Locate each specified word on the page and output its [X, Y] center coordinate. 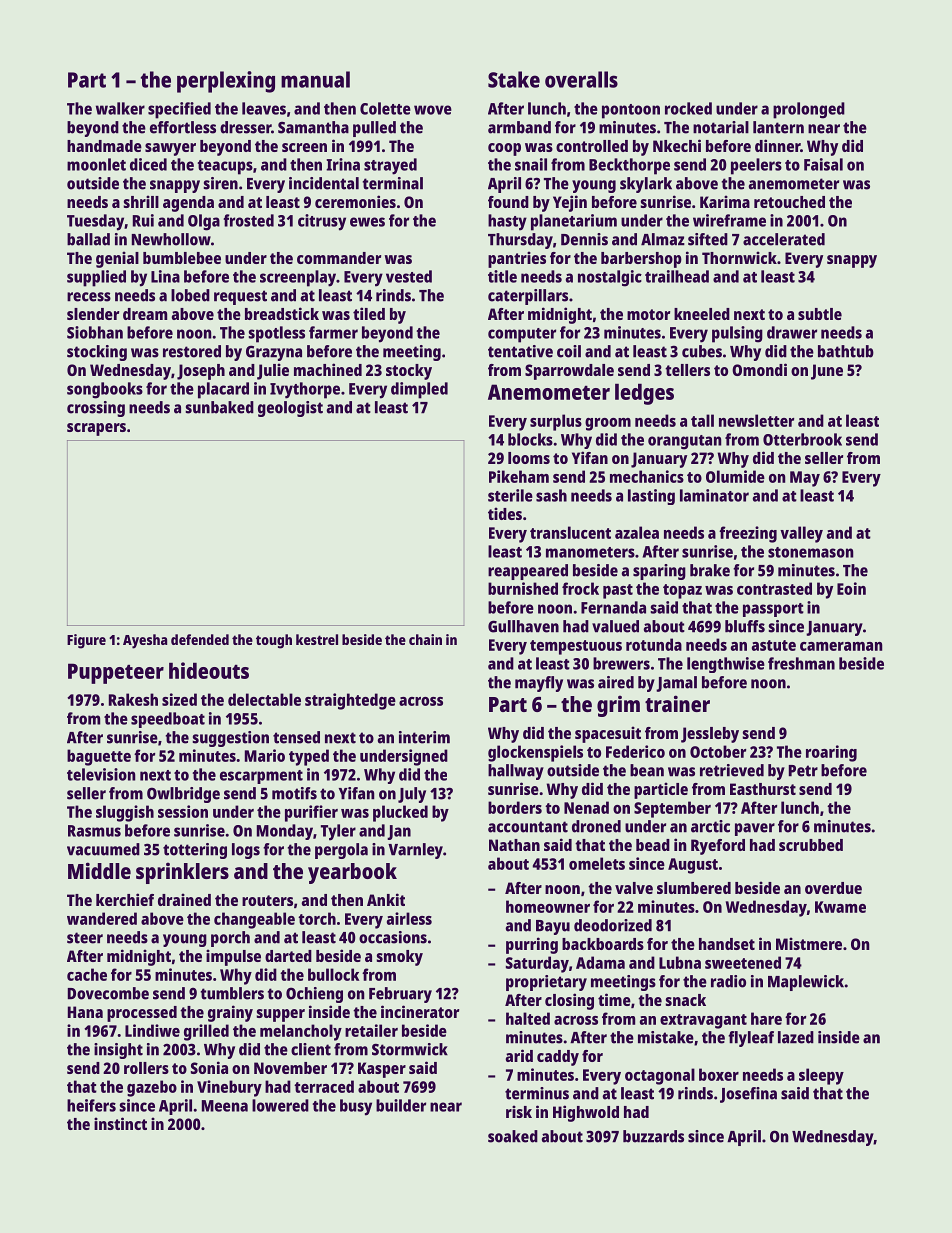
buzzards [653, 1136]
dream [145, 314]
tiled [369, 313]
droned [596, 826]
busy [356, 1107]
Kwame [840, 907]
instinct [120, 1123]
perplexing [226, 82]
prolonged [809, 110]
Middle [99, 870]
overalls [581, 79]
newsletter [756, 420]
